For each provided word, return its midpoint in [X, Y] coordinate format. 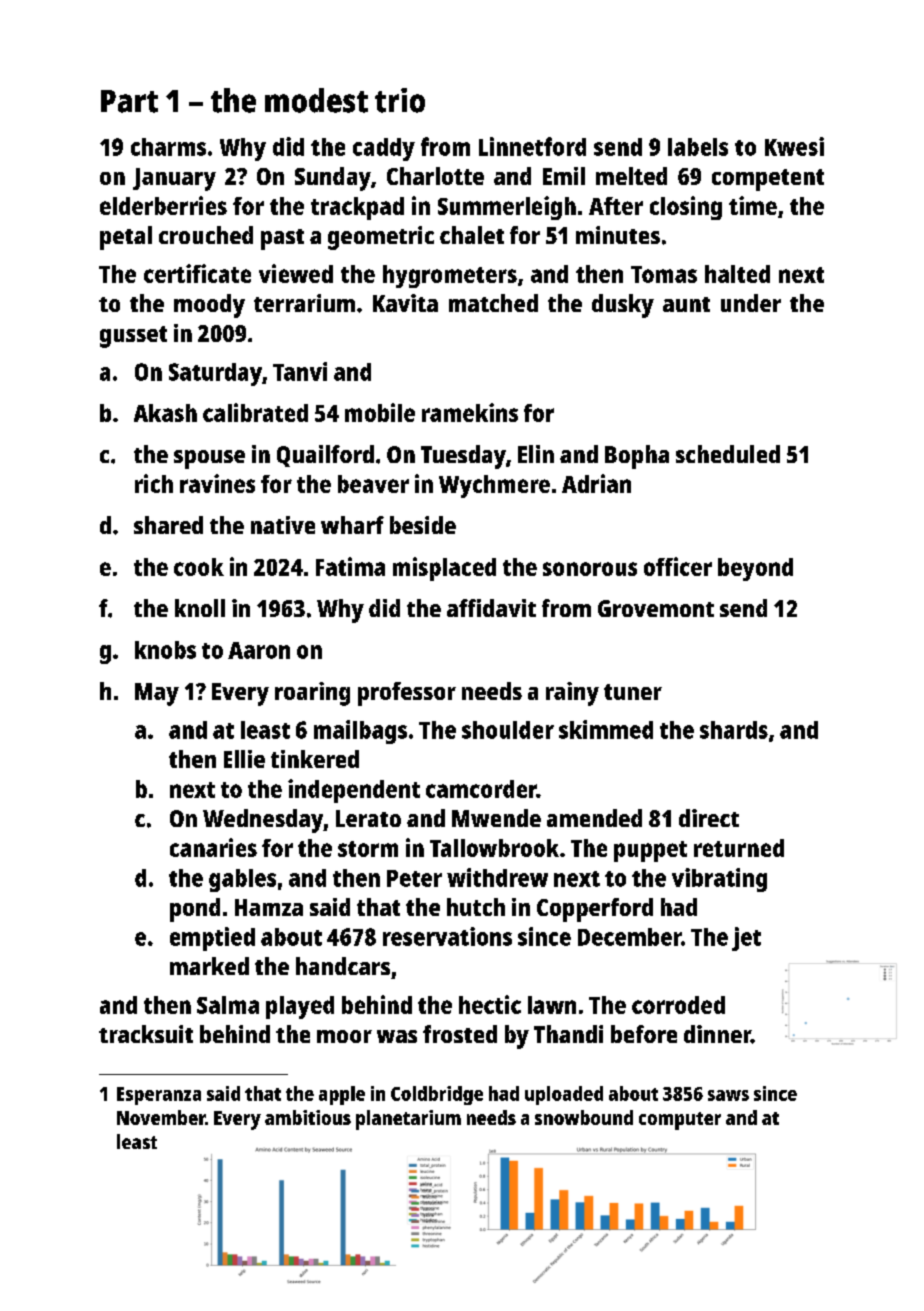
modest [316, 100]
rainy [572, 694]
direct [709, 818]
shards [734, 730]
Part [129, 101]
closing [686, 208]
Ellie [244, 759]
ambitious [308, 1117]
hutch [476, 907]
